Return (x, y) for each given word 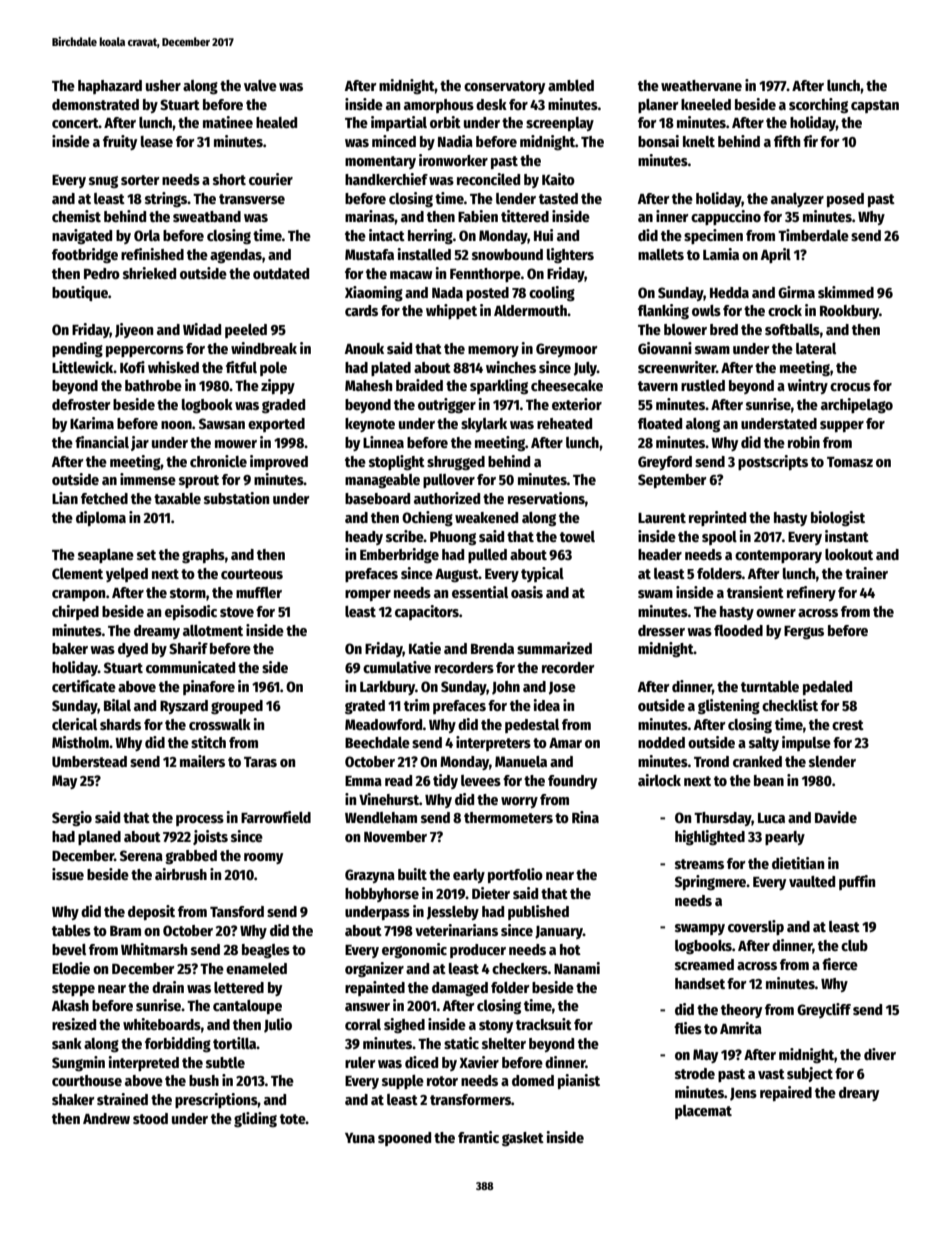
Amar (565, 743)
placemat (703, 1112)
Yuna (360, 1138)
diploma (101, 518)
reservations (546, 498)
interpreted (143, 1063)
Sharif (188, 648)
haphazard (110, 87)
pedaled (827, 688)
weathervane (701, 85)
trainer (866, 573)
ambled (571, 85)
